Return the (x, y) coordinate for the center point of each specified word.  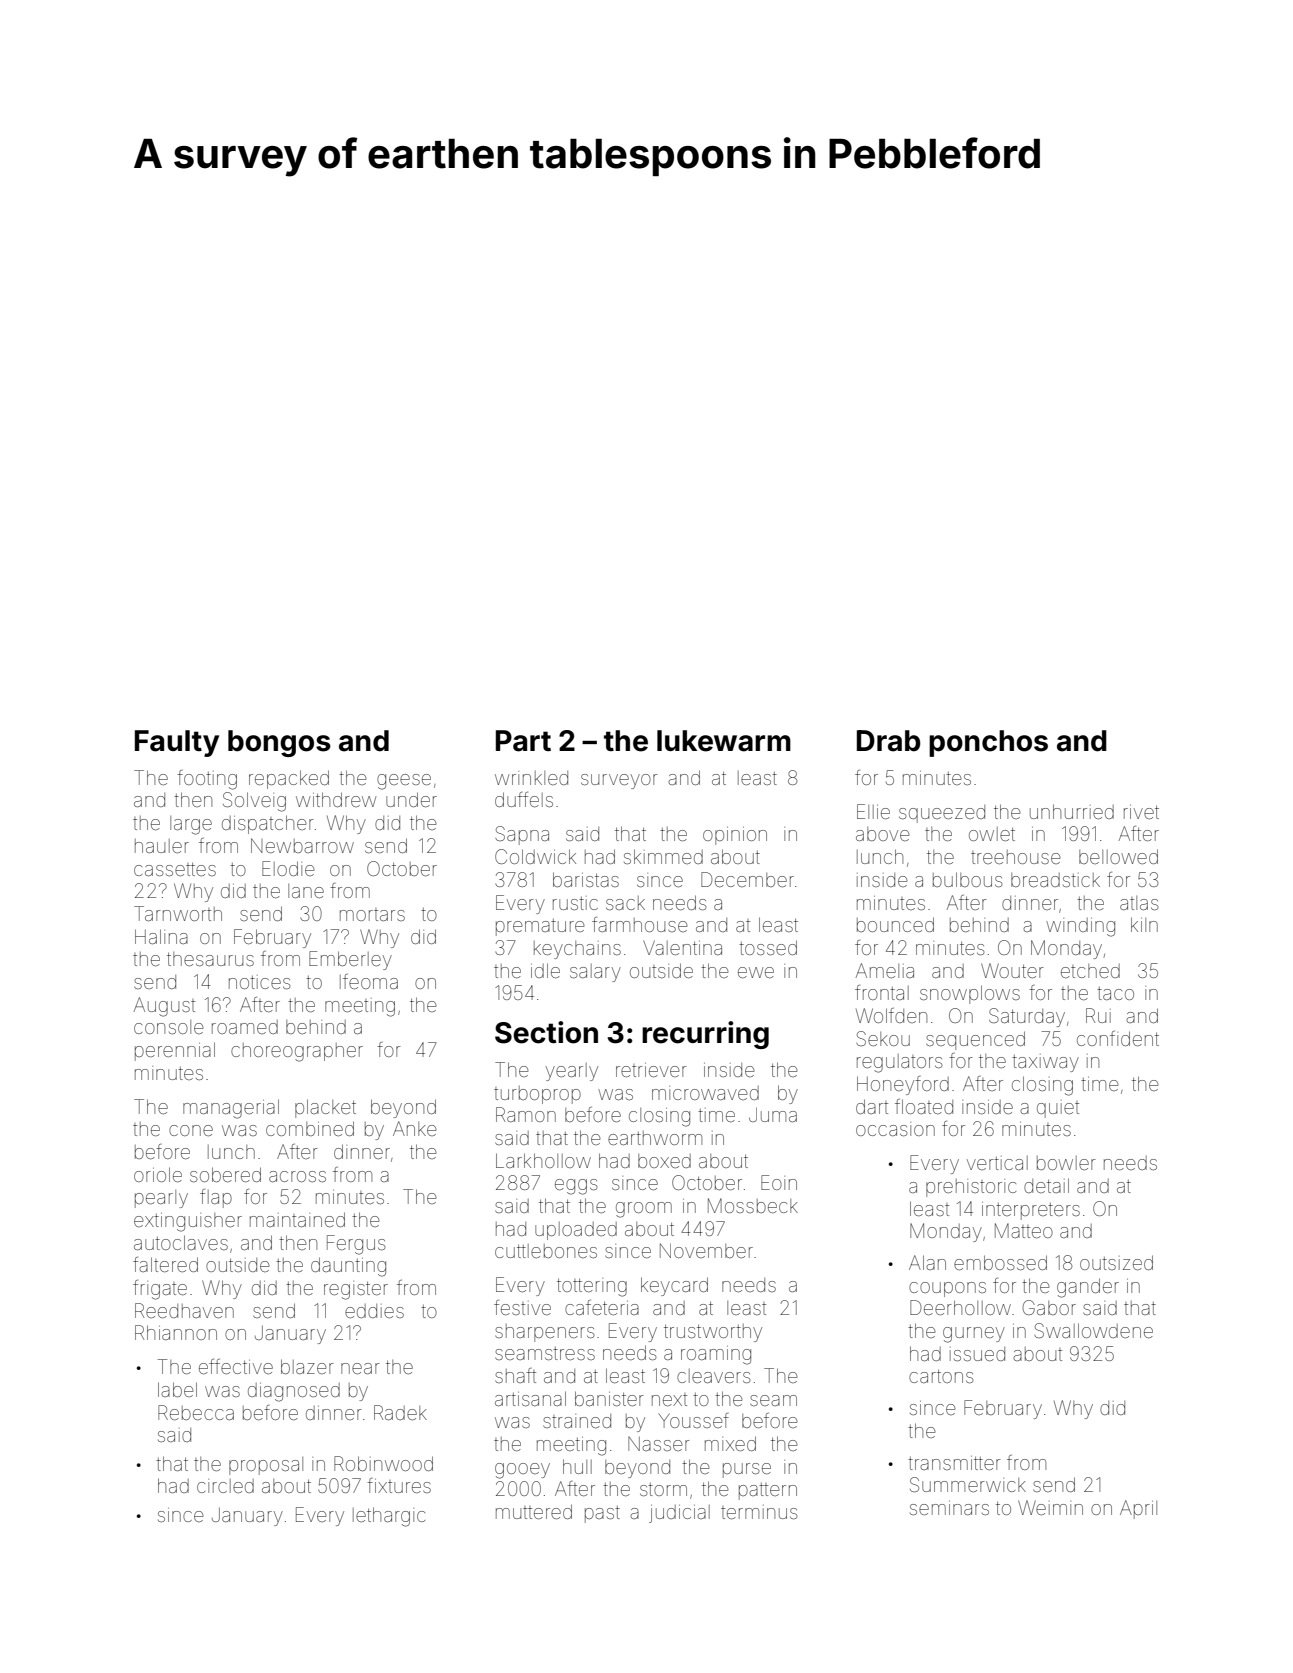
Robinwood (383, 1463)
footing (207, 780)
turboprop (537, 1095)
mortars (372, 914)
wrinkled (531, 778)
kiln (1144, 924)
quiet (1058, 1109)
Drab (888, 741)
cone (191, 1130)
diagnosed (294, 1392)
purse (747, 1470)
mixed (730, 1443)
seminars (949, 1508)
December (747, 879)
